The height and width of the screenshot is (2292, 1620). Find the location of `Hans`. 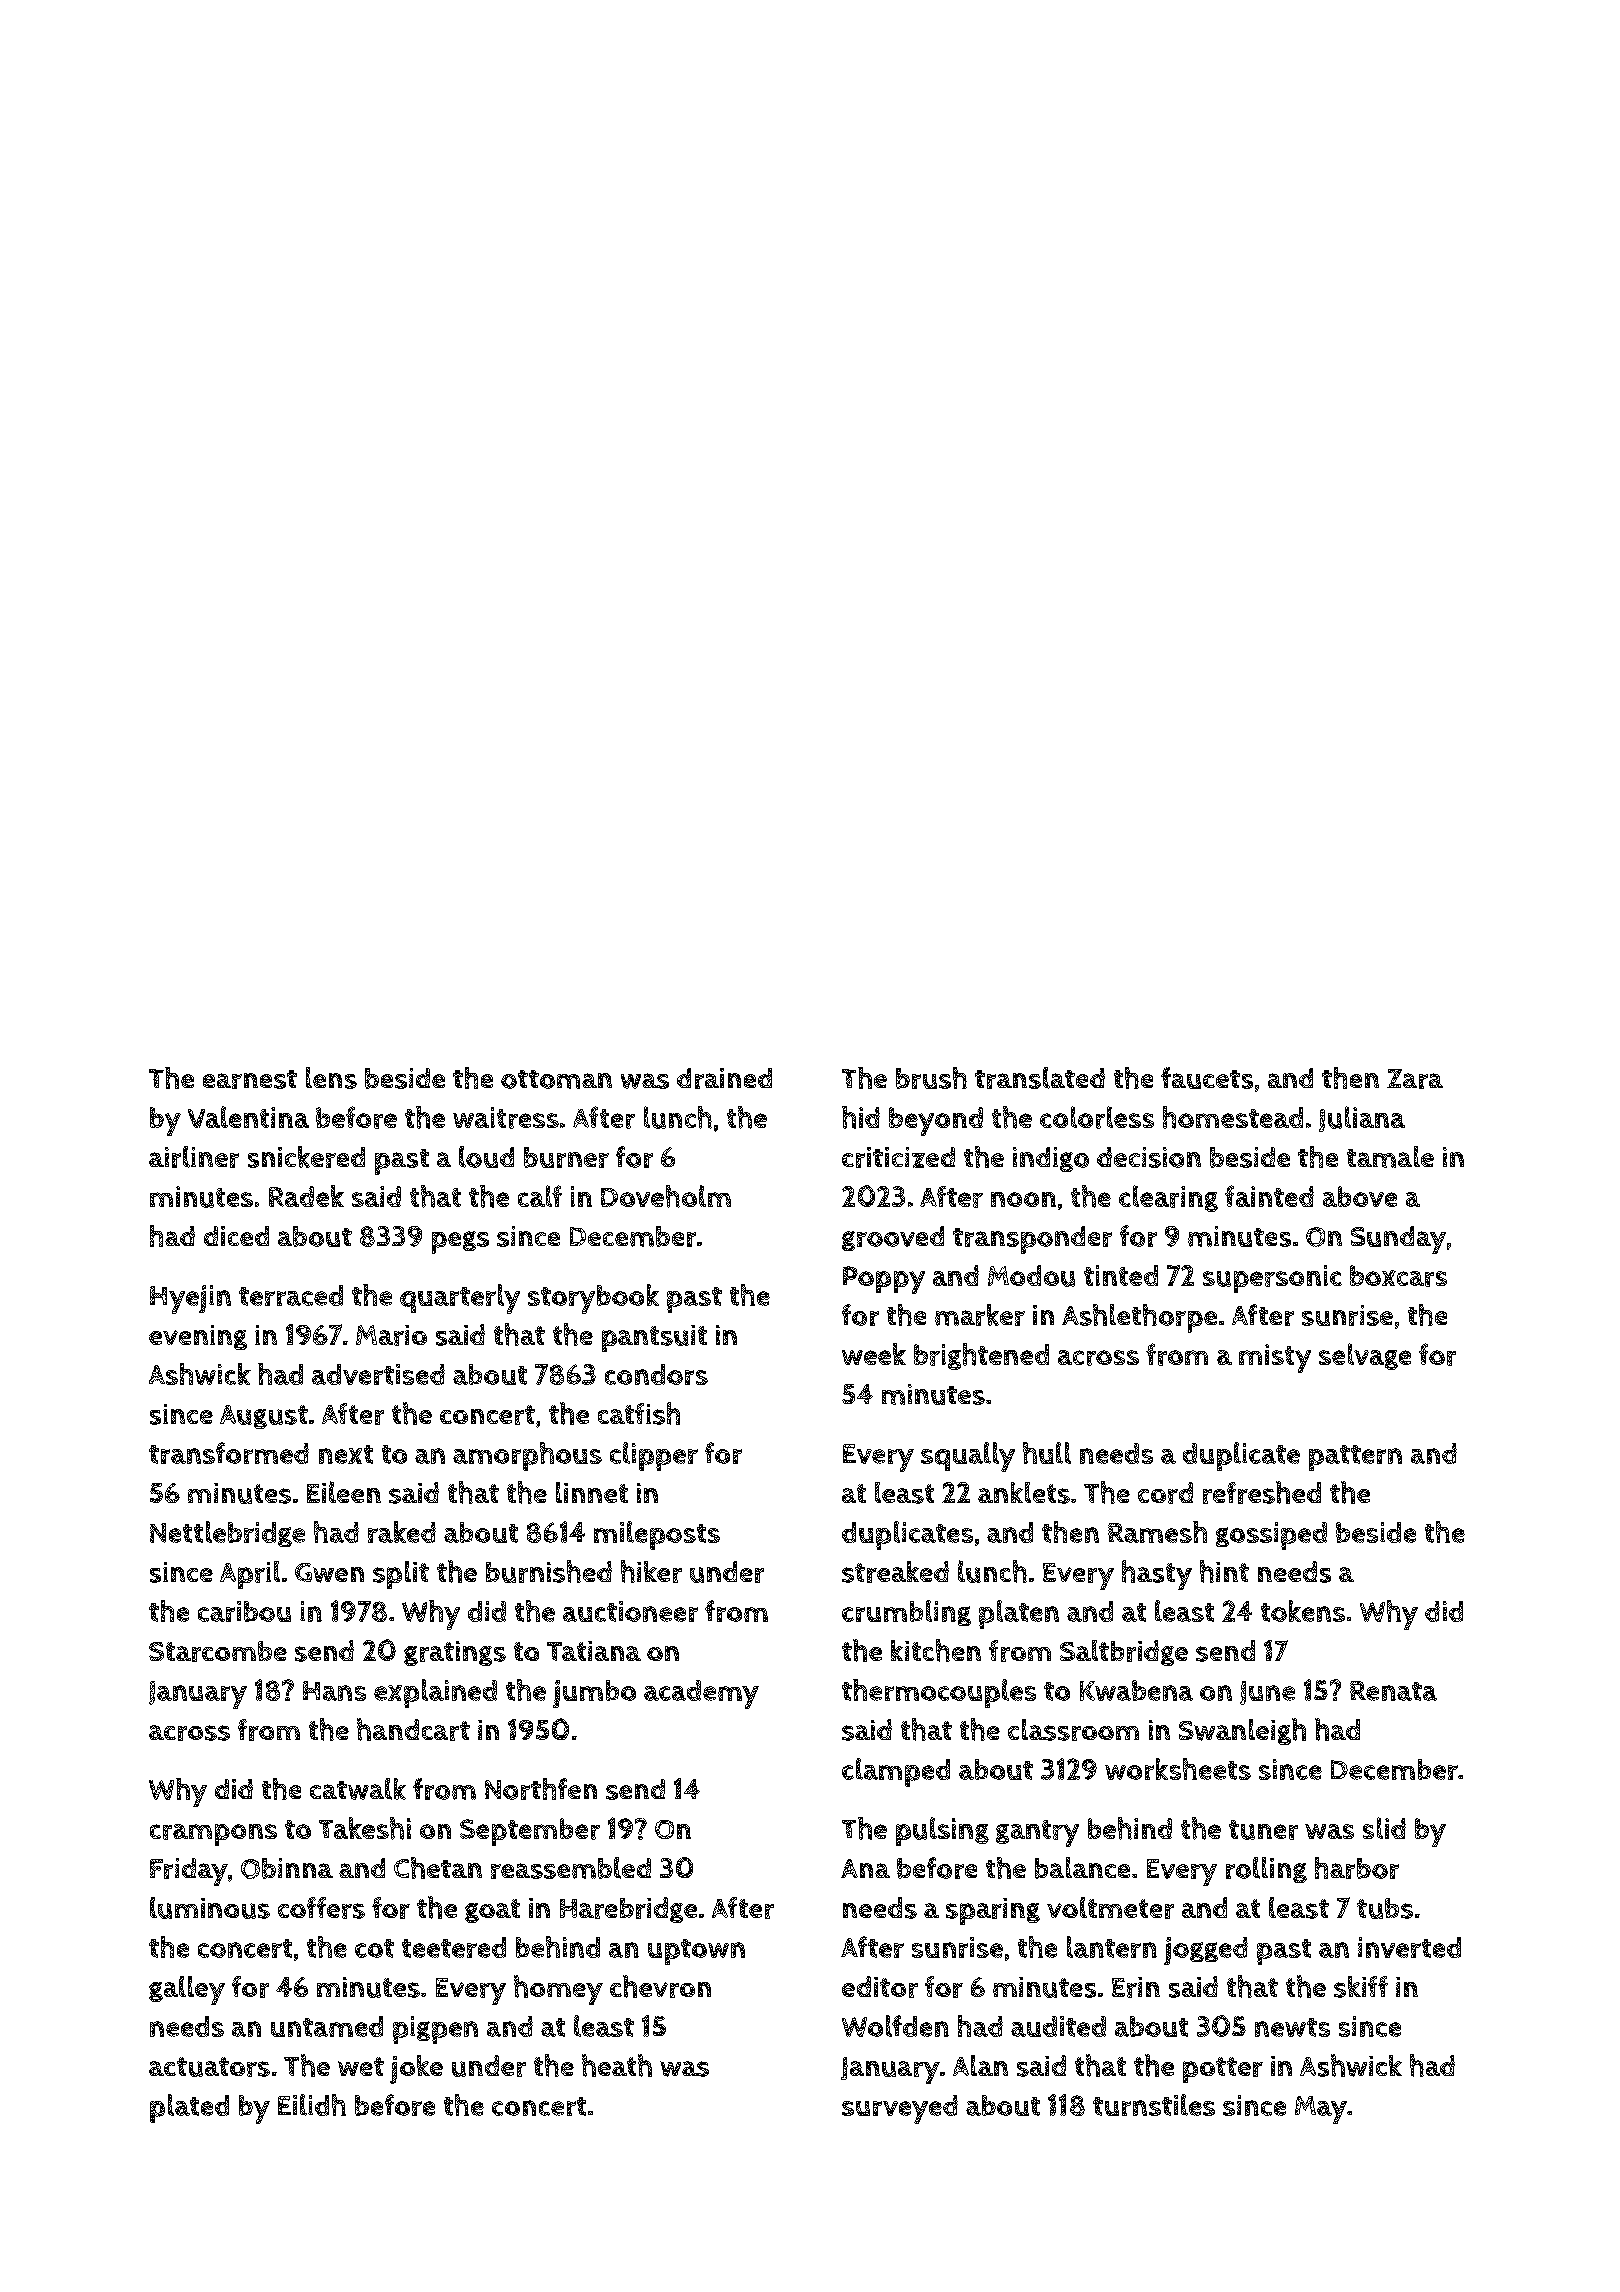

Hans is located at coordinates (334, 1691).
